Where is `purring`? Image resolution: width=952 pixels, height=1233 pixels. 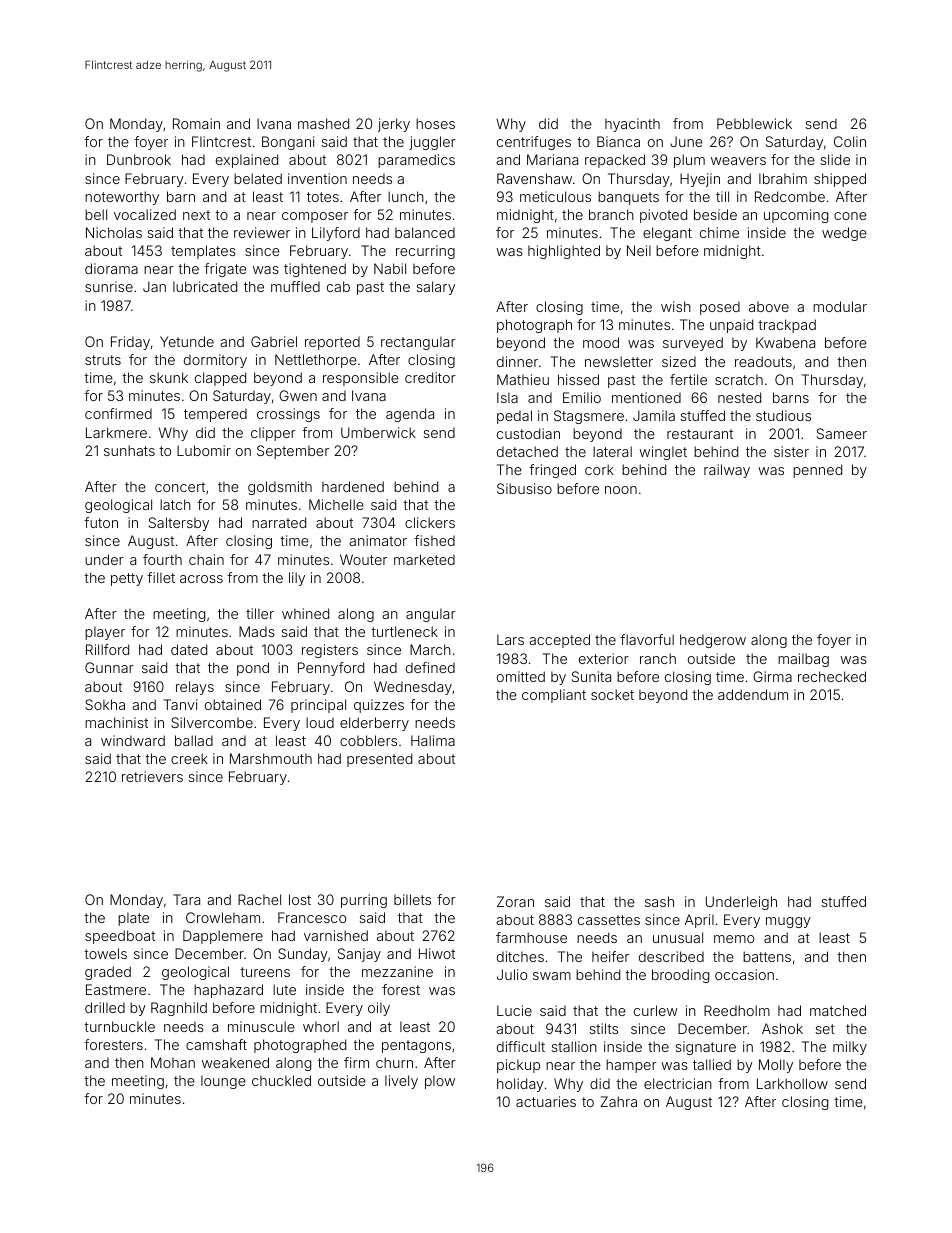
purring is located at coordinates (364, 901).
